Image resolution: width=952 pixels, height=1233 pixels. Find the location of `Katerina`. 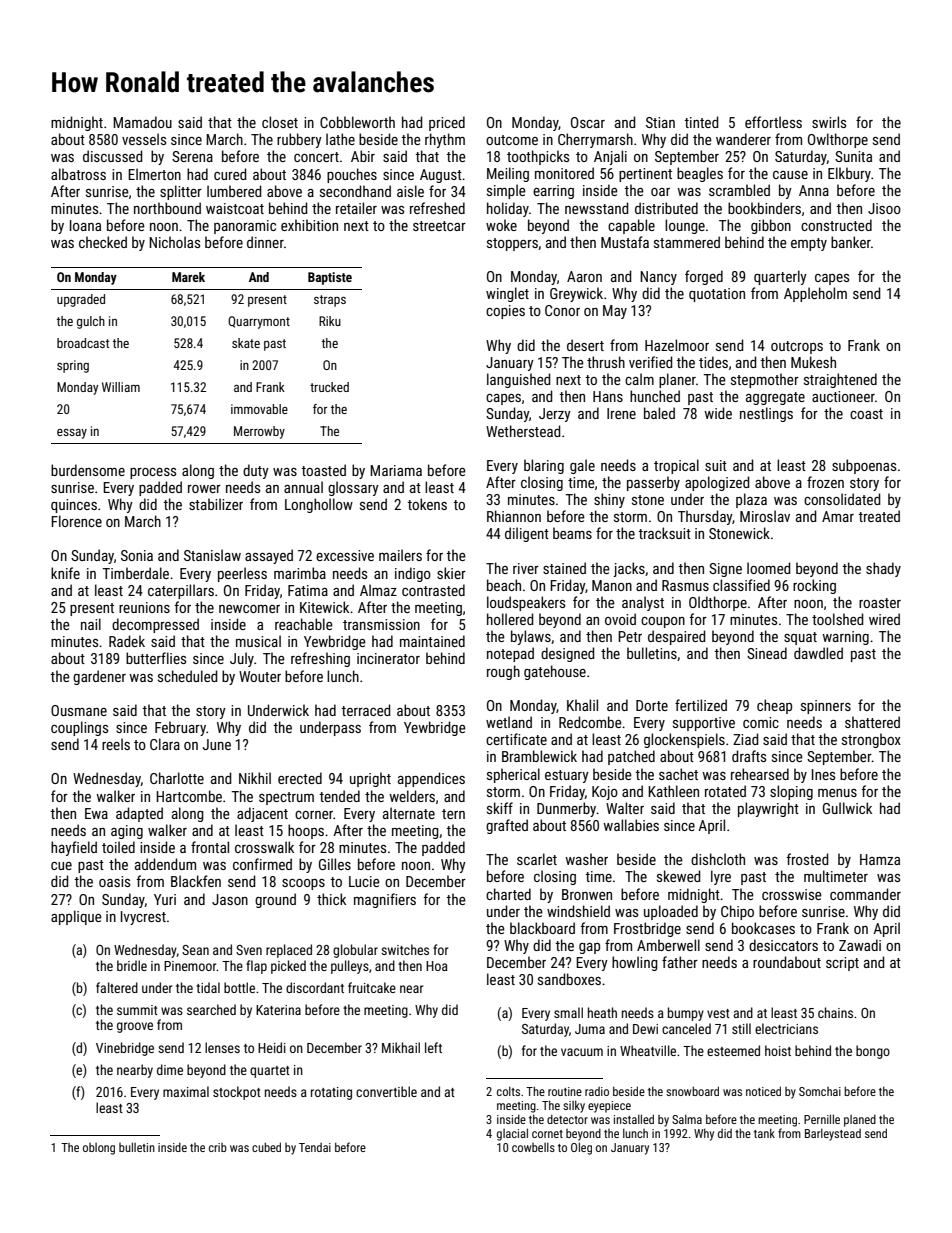

Katerina is located at coordinates (278, 1010).
